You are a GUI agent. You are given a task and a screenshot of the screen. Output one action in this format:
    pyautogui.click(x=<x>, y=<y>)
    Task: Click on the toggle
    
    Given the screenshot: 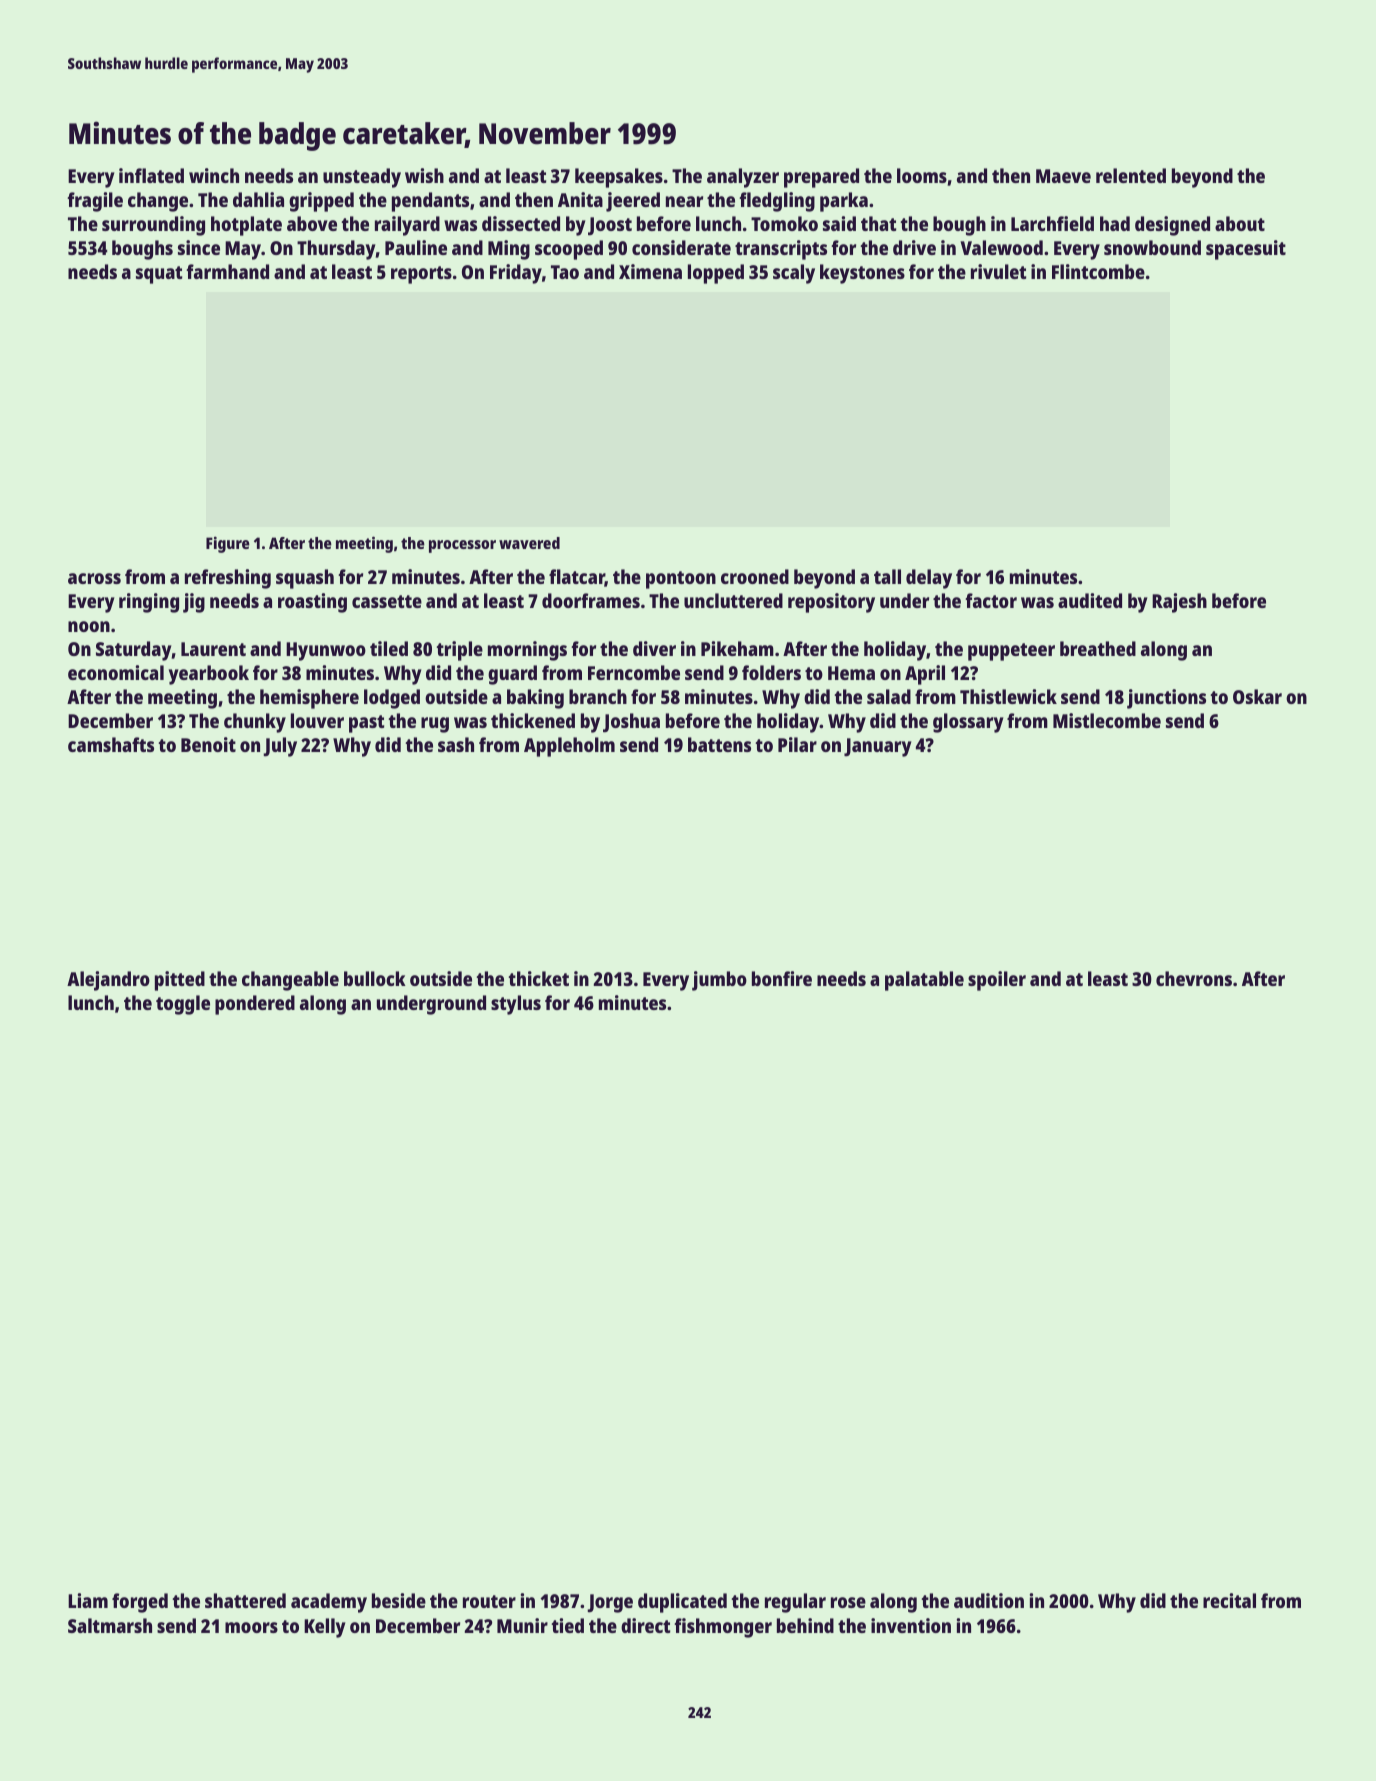 What is the action you would take?
    pyautogui.click(x=183, y=1005)
